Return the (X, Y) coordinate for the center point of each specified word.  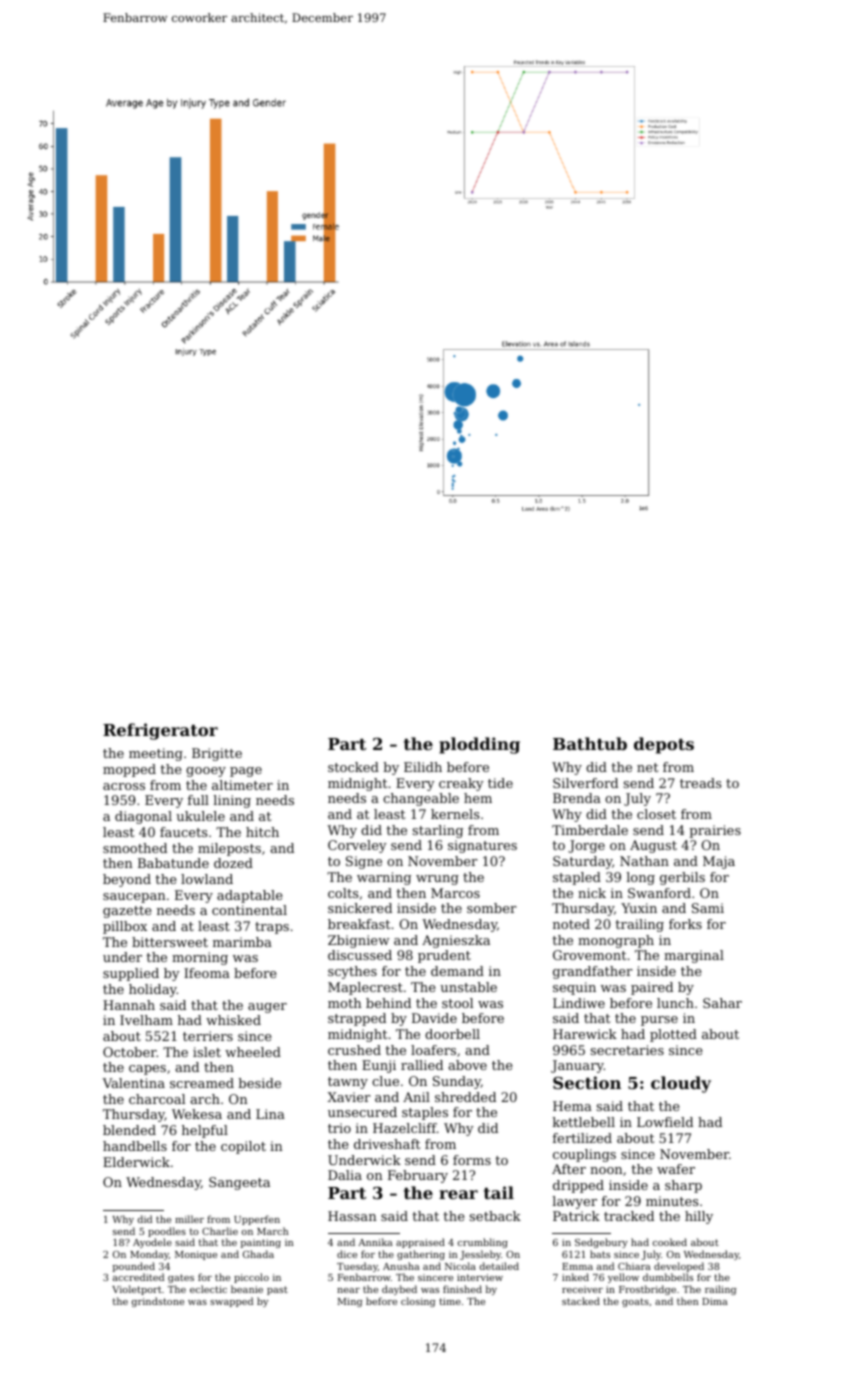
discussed (360, 955)
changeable (421, 799)
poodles (167, 1232)
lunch (675, 1003)
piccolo (251, 1278)
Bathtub (590, 743)
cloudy (681, 1084)
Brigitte (217, 754)
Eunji (379, 1066)
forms (472, 1160)
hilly (699, 1217)
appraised (420, 1243)
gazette (127, 912)
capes (147, 1070)
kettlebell (584, 1122)
